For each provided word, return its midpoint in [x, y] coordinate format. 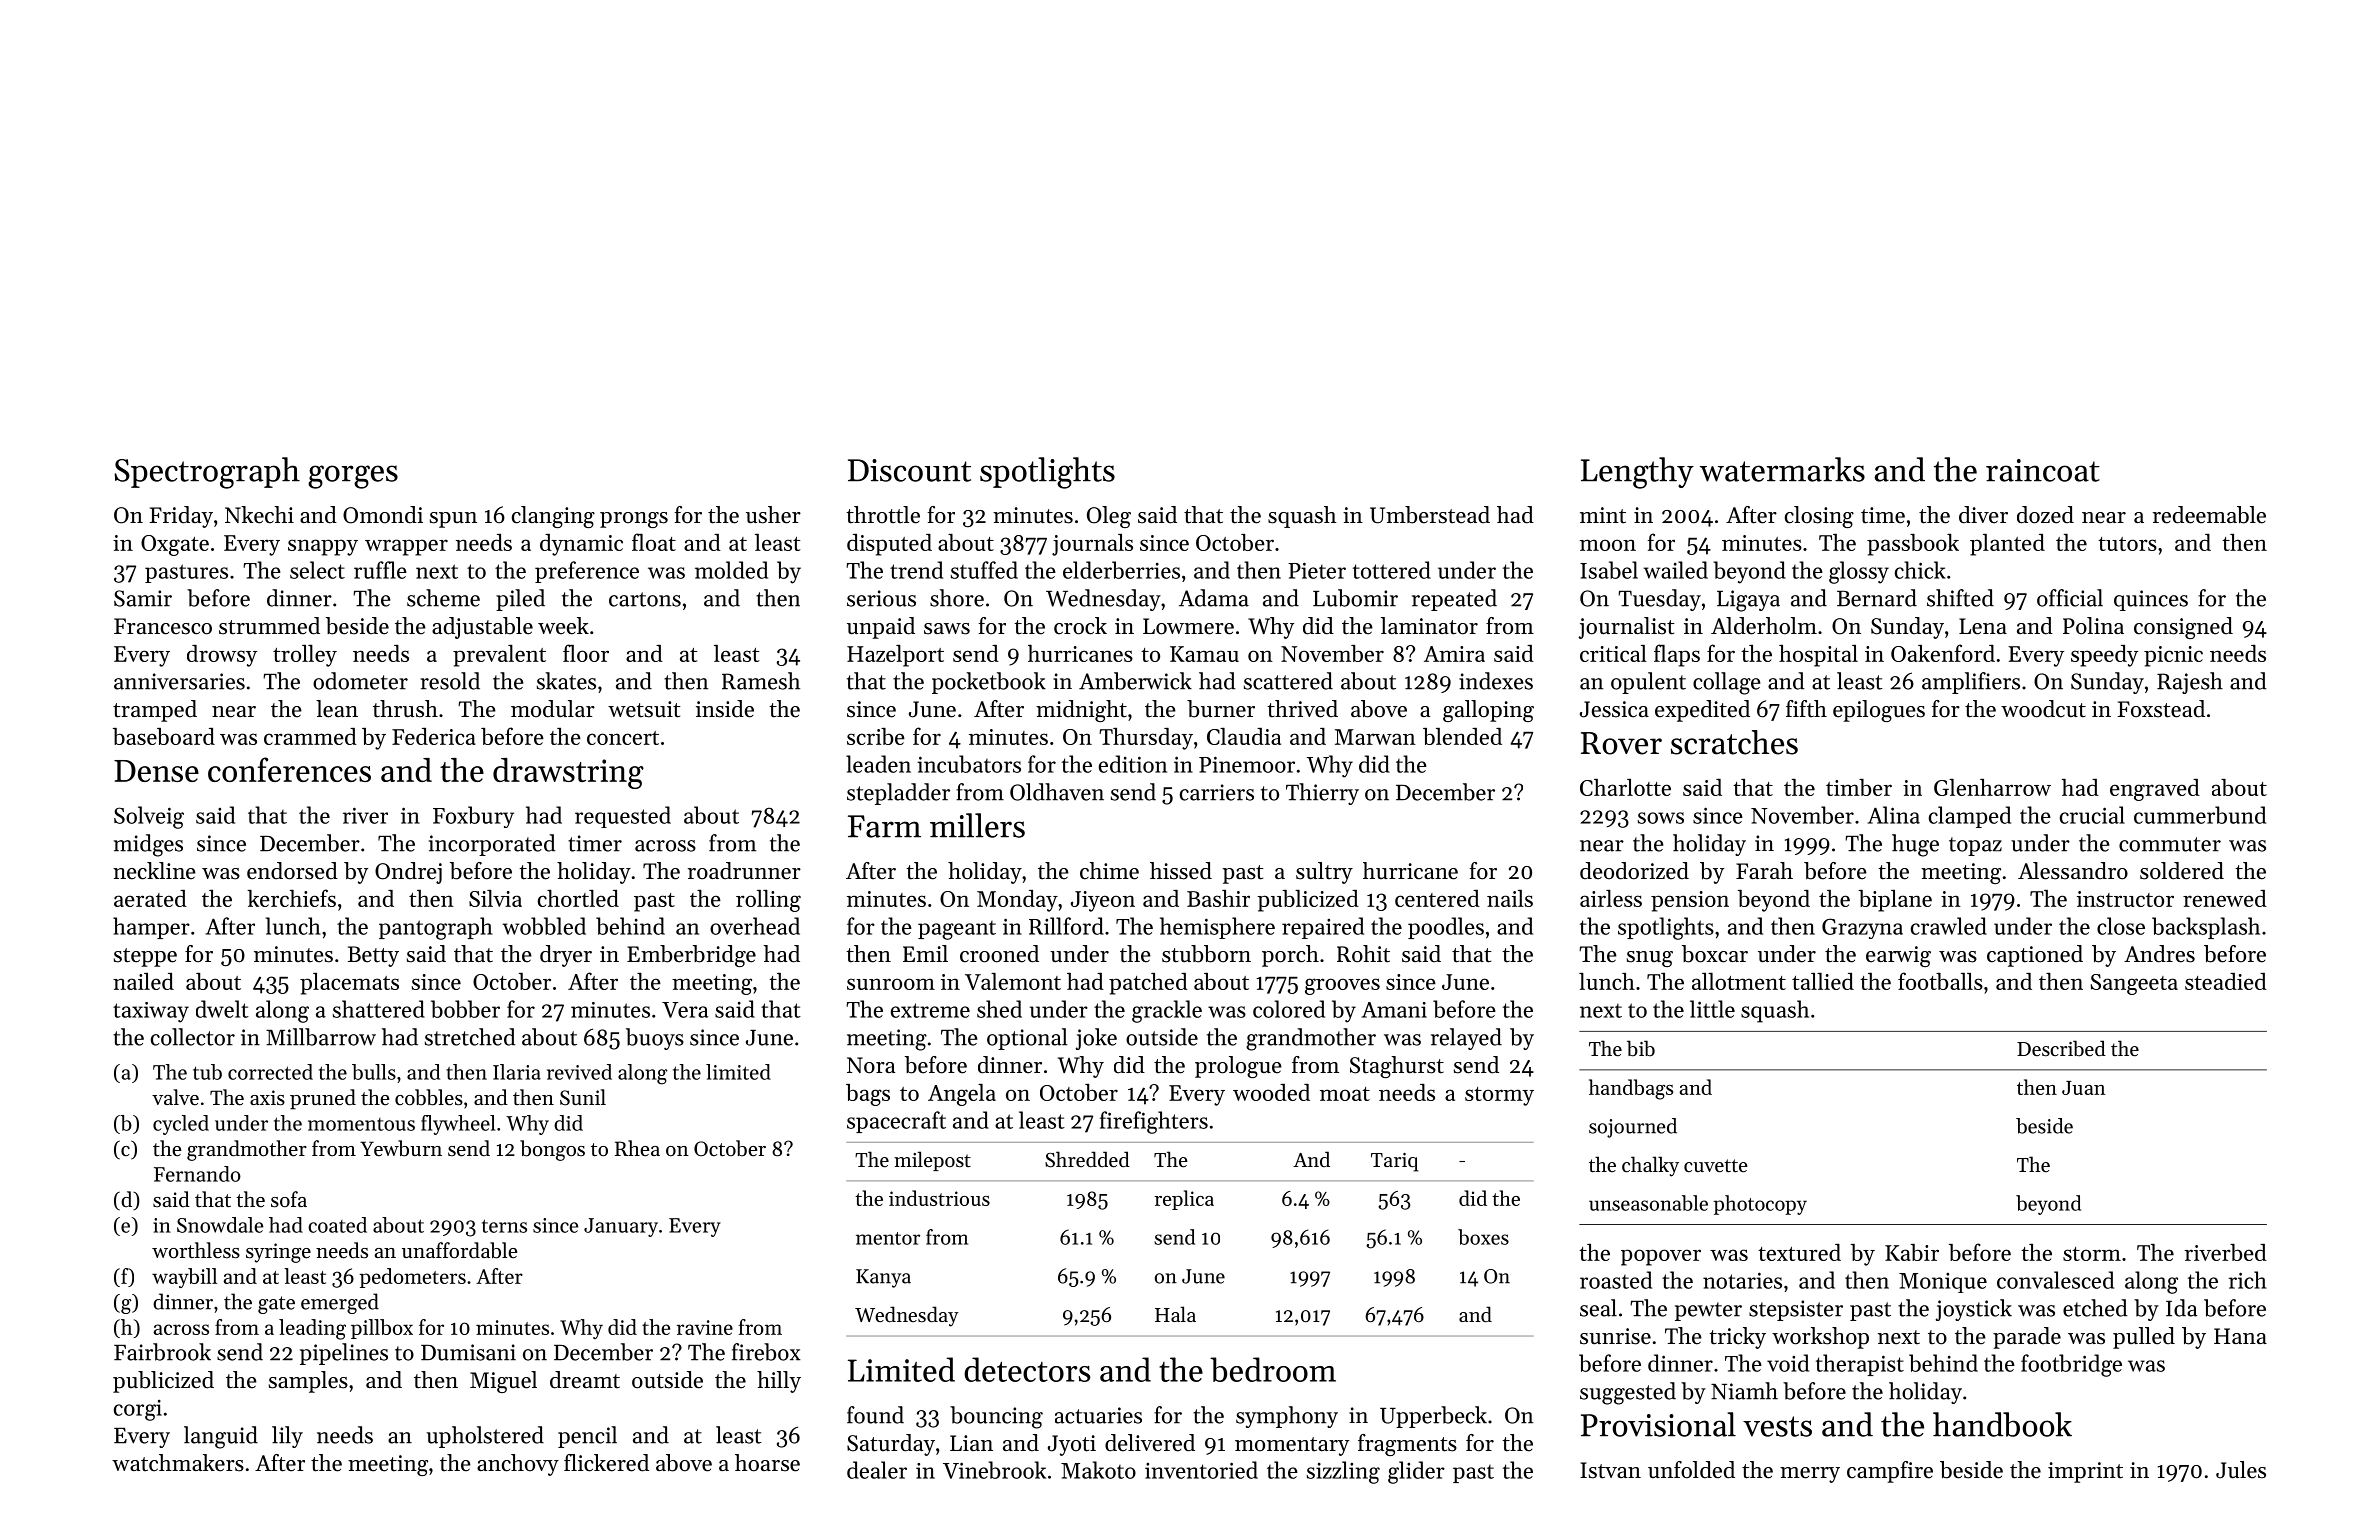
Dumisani [468, 1352]
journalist [1626, 628]
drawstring [568, 773]
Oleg [1109, 517]
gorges [353, 477]
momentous [361, 1124]
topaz [1975, 846]
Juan [2084, 1088]
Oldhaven [1057, 792]
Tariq [1394, 1162]
